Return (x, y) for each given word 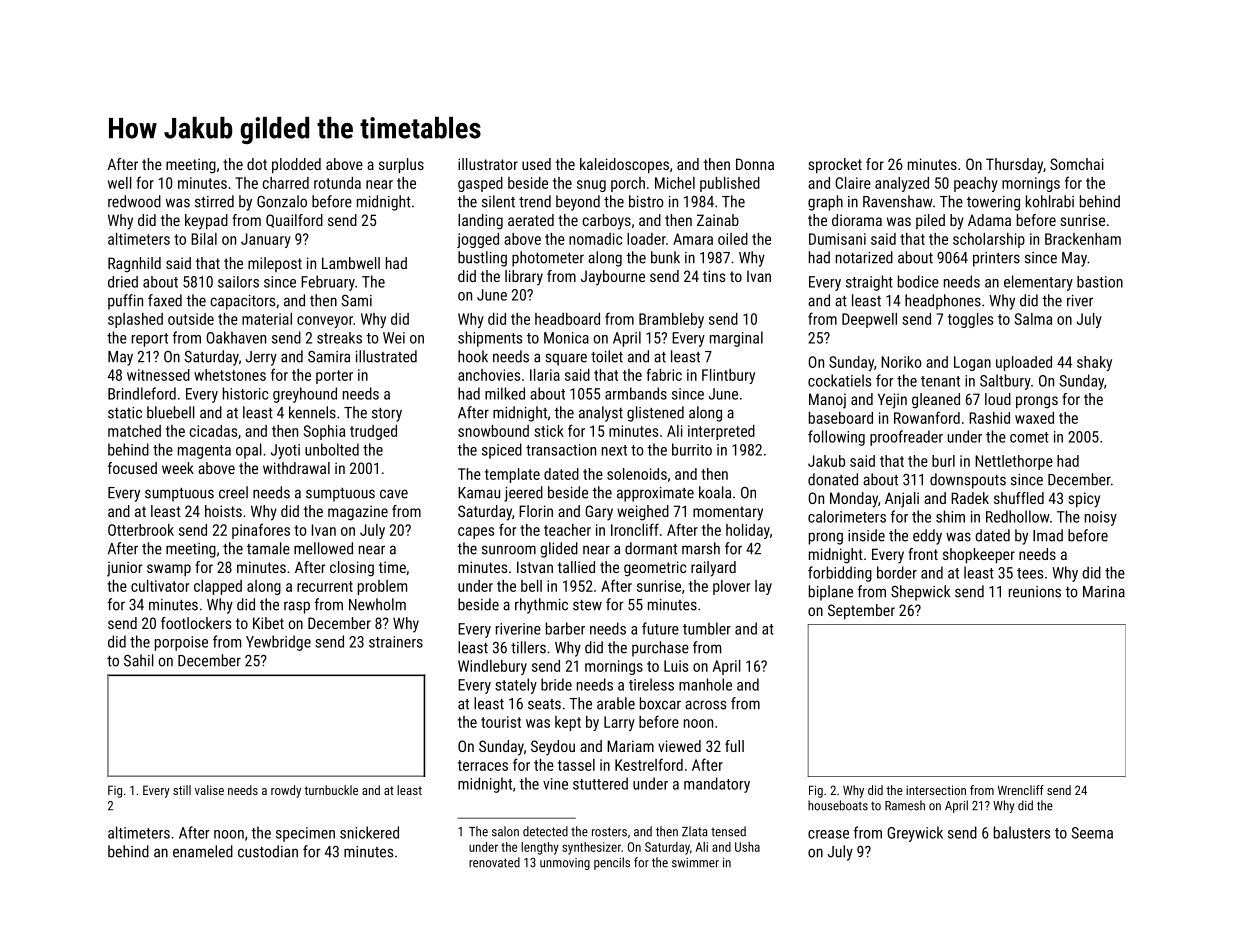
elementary (1038, 283)
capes (476, 533)
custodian (268, 851)
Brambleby (671, 320)
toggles (970, 320)
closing (352, 569)
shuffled (1019, 498)
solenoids (637, 474)
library (524, 278)
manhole (705, 684)
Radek (970, 498)
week (178, 468)
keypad (206, 222)
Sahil (139, 660)
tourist (501, 722)
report (150, 340)
